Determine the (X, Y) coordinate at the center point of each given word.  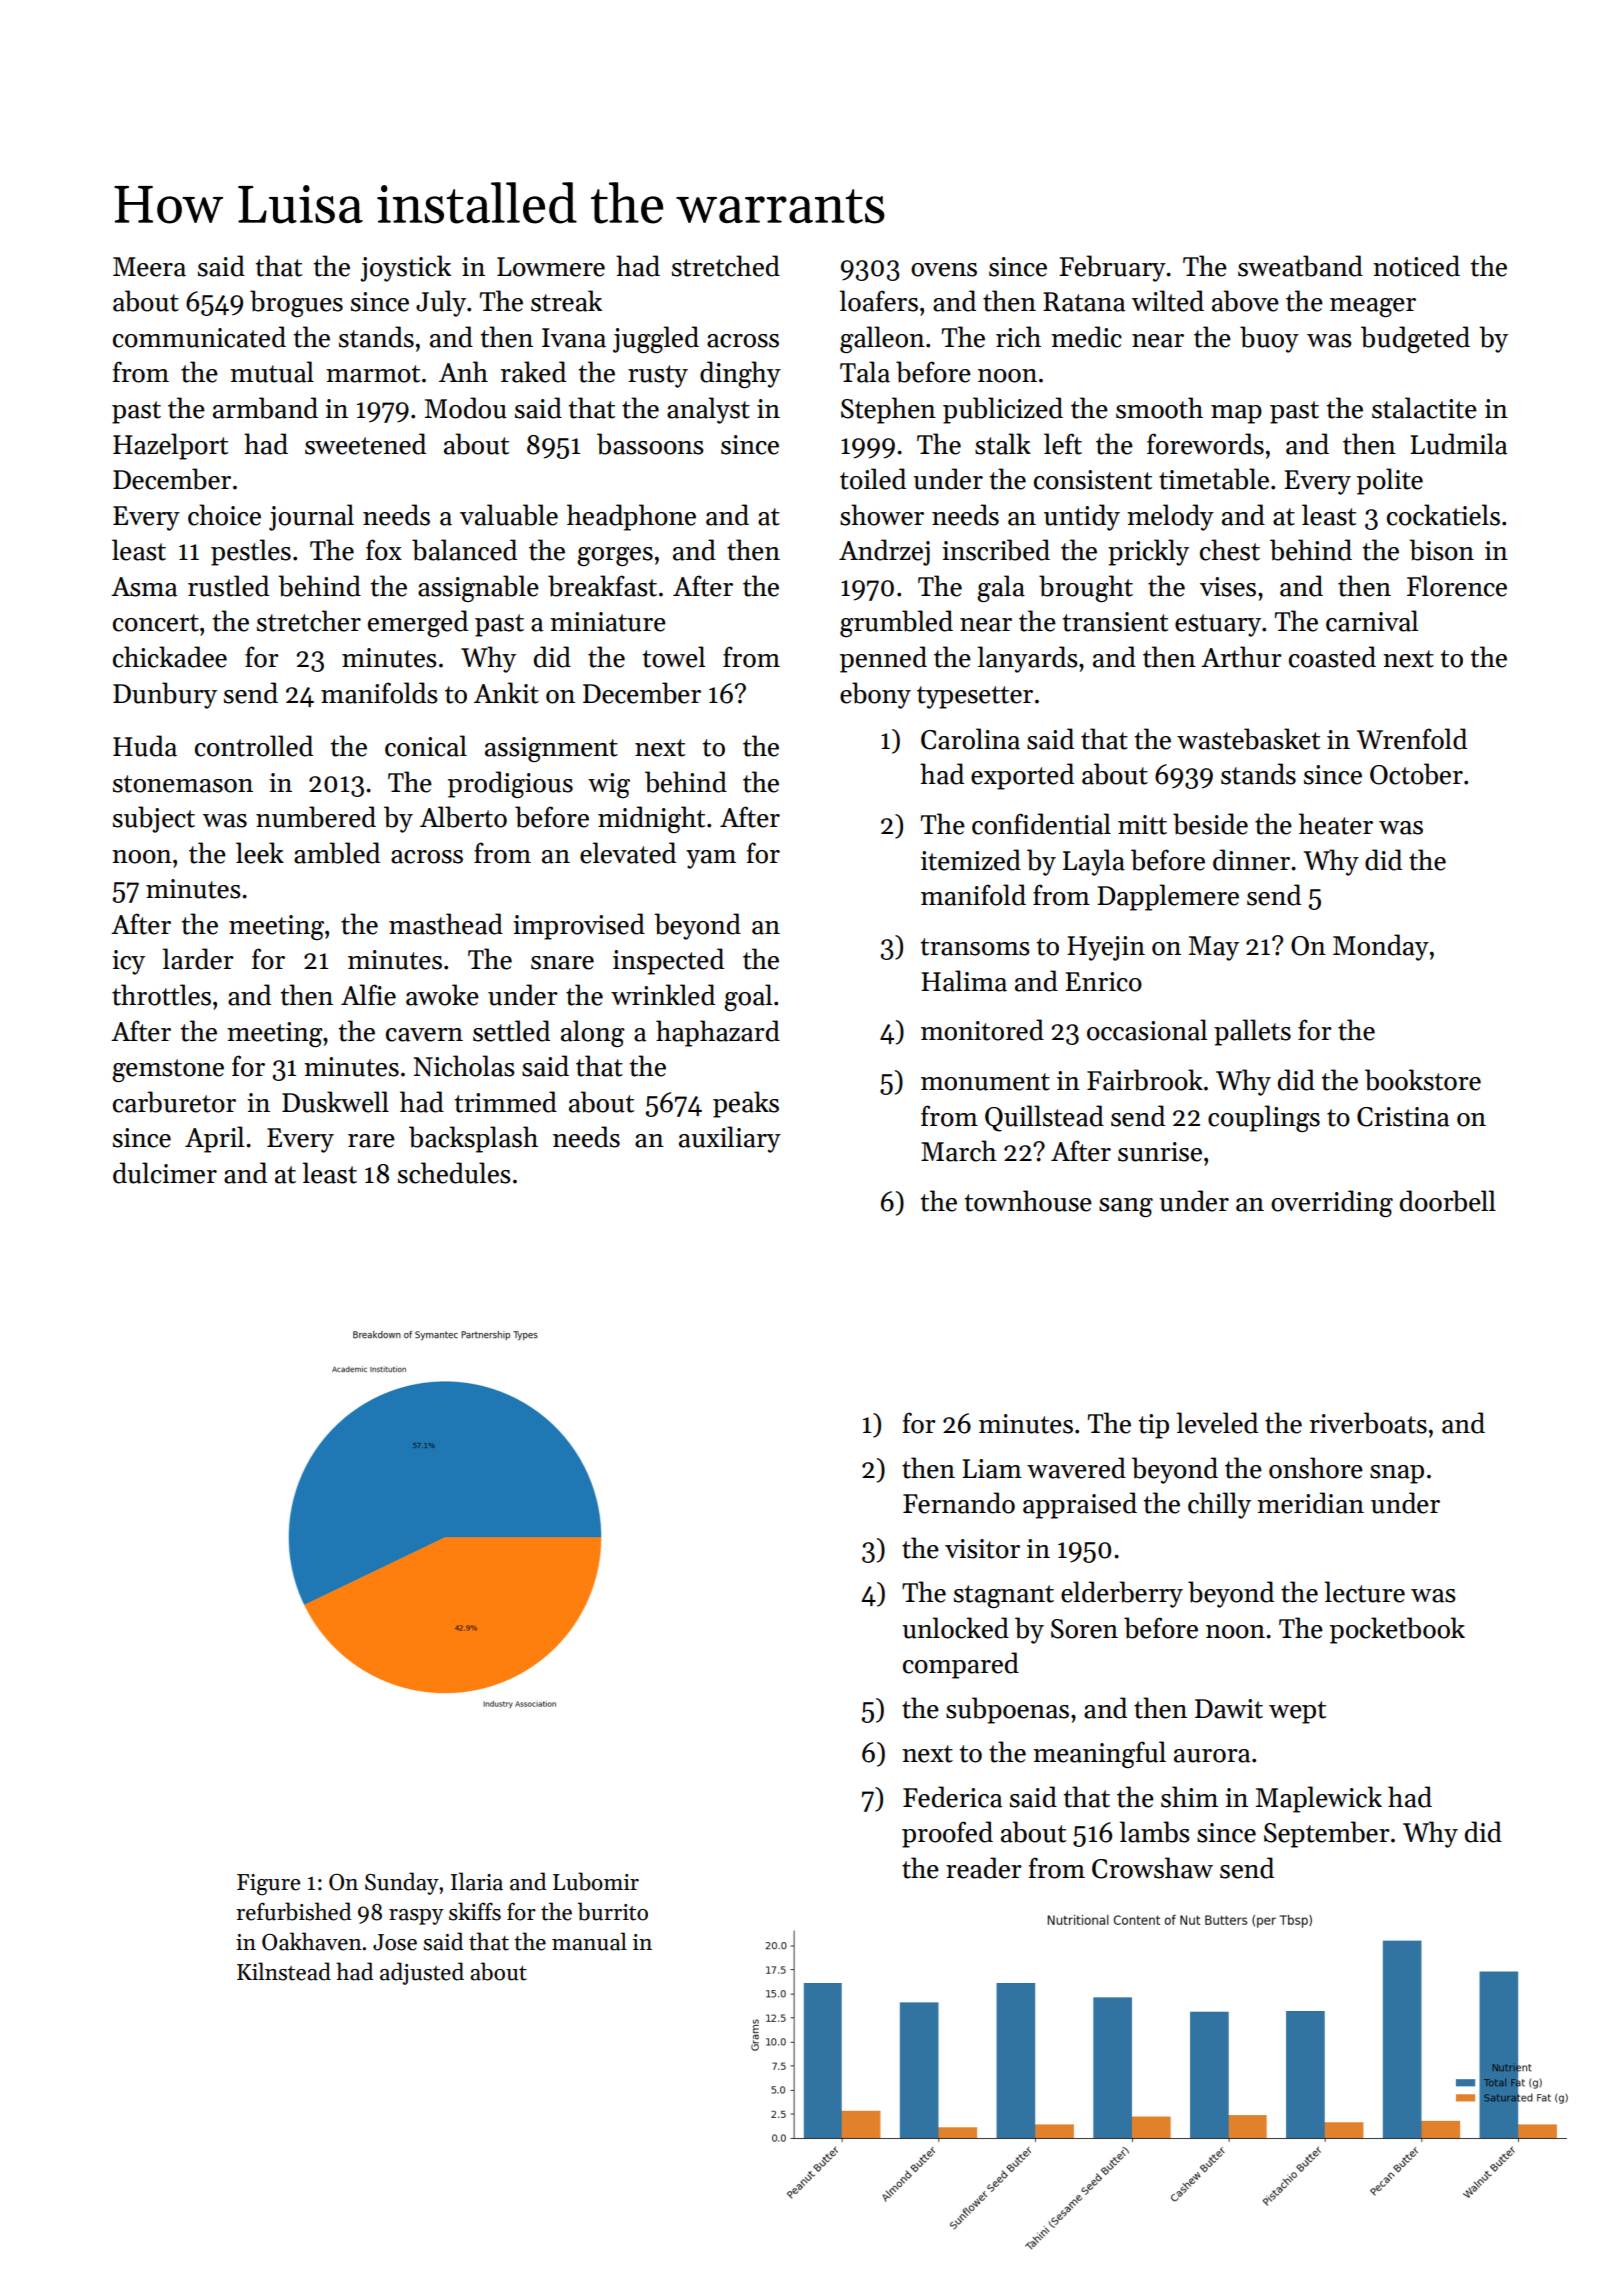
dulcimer (165, 1173)
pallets (1252, 1032)
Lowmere (551, 267)
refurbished (293, 1911)
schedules (454, 1173)
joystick (405, 268)
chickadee (170, 657)
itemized (971, 860)
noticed (1416, 266)
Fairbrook (1145, 1080)
